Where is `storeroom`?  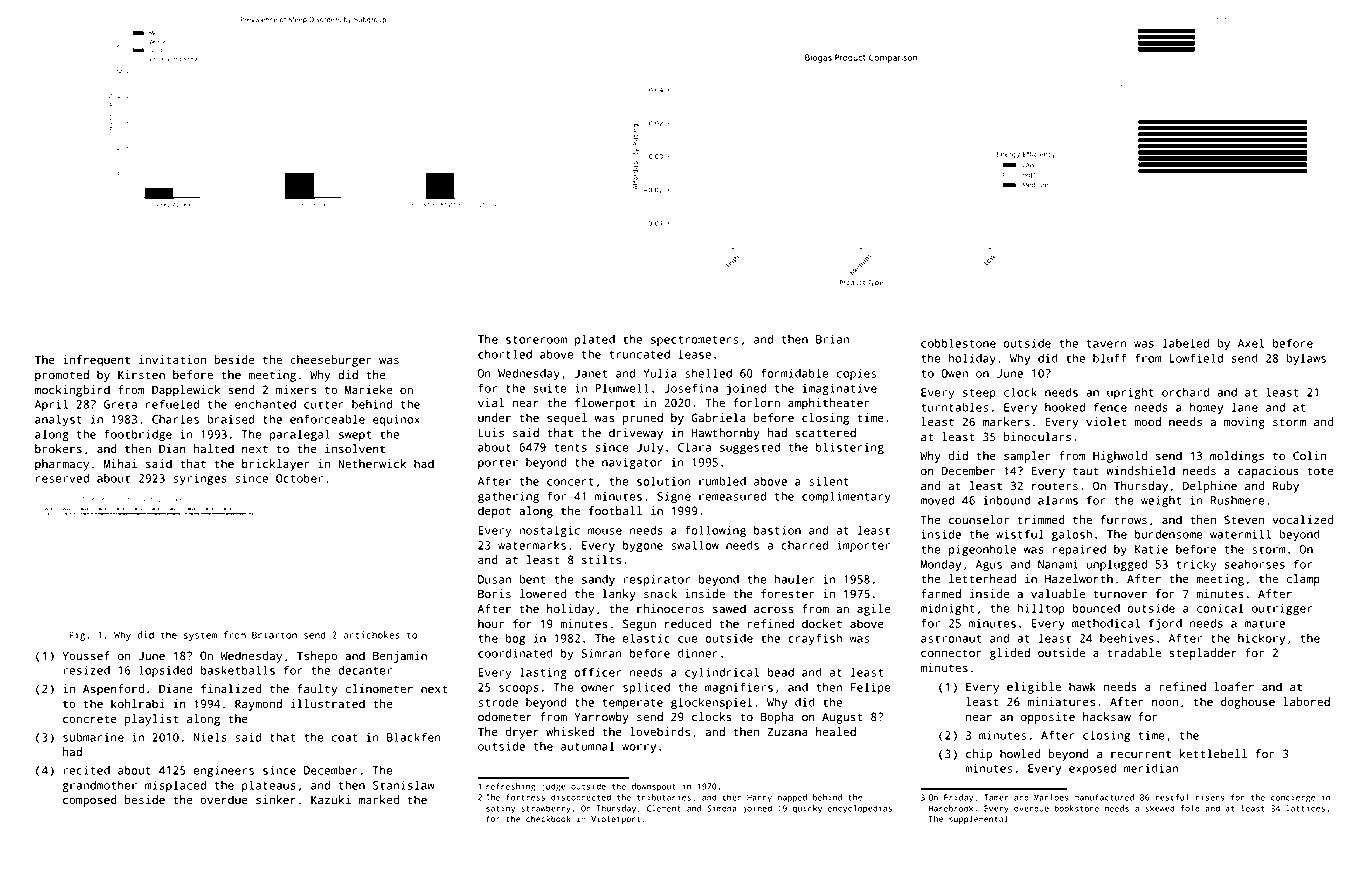 storeroom is located at coordinates (536, 340).
